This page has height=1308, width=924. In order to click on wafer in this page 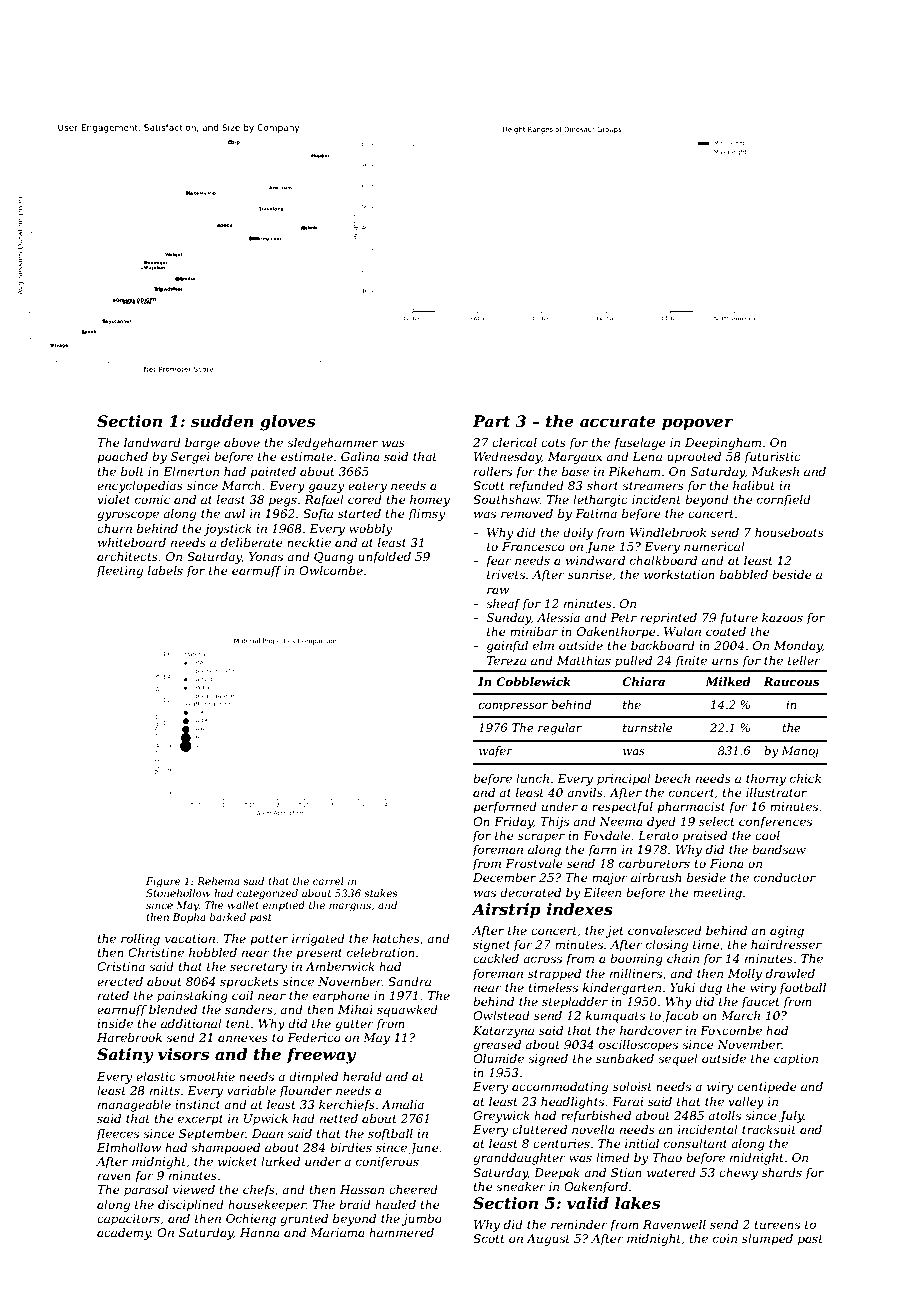, I will do `click(496, 752)`.
